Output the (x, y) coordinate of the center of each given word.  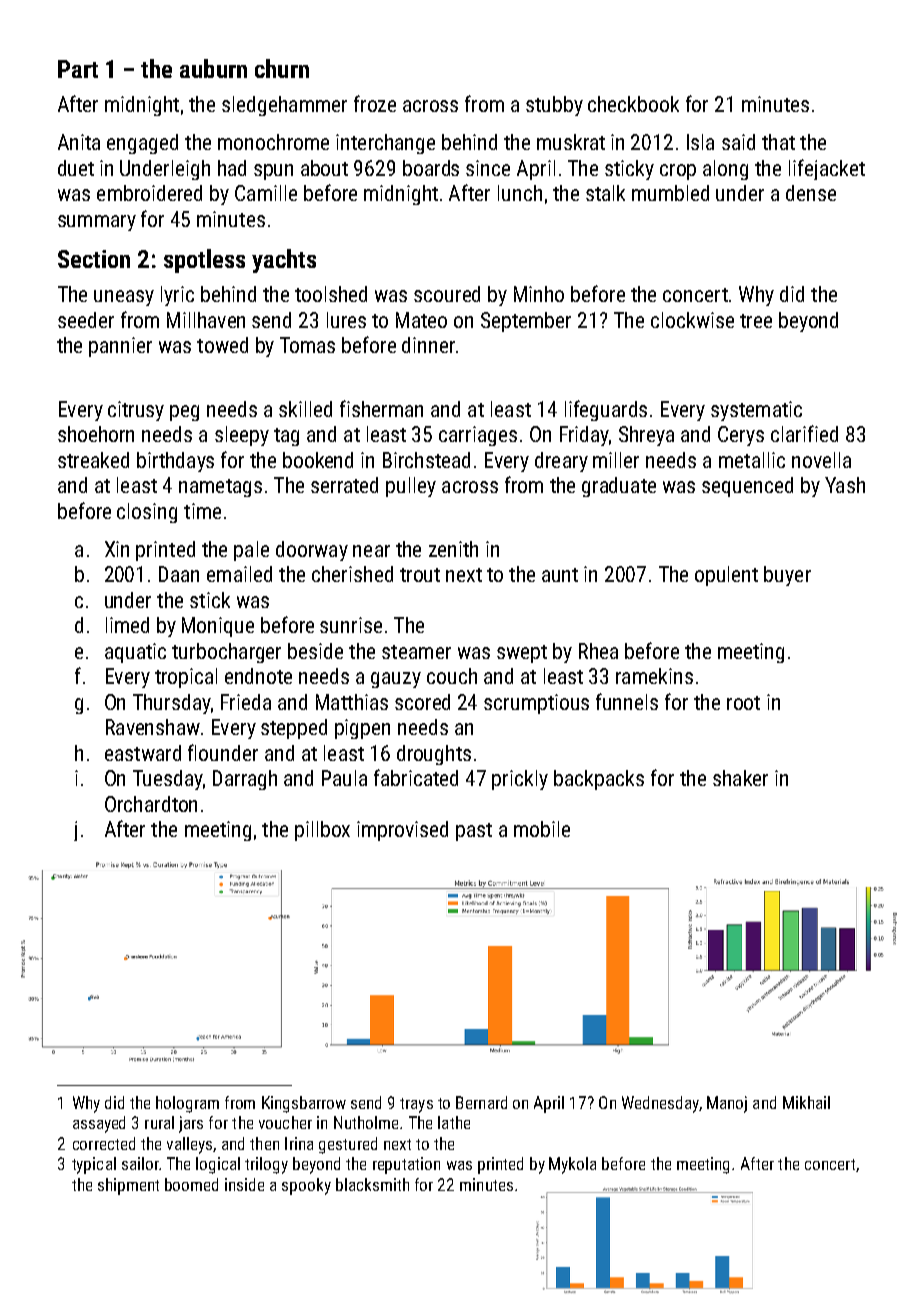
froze (375, 103)
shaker (740, 778)
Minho (539, 294)
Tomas (307, 345)
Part (78, 69)
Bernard (481, 1102)
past (474, 832)
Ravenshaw (153, 727)
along (725, 170)
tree (756, 321)
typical (94, 1165)
